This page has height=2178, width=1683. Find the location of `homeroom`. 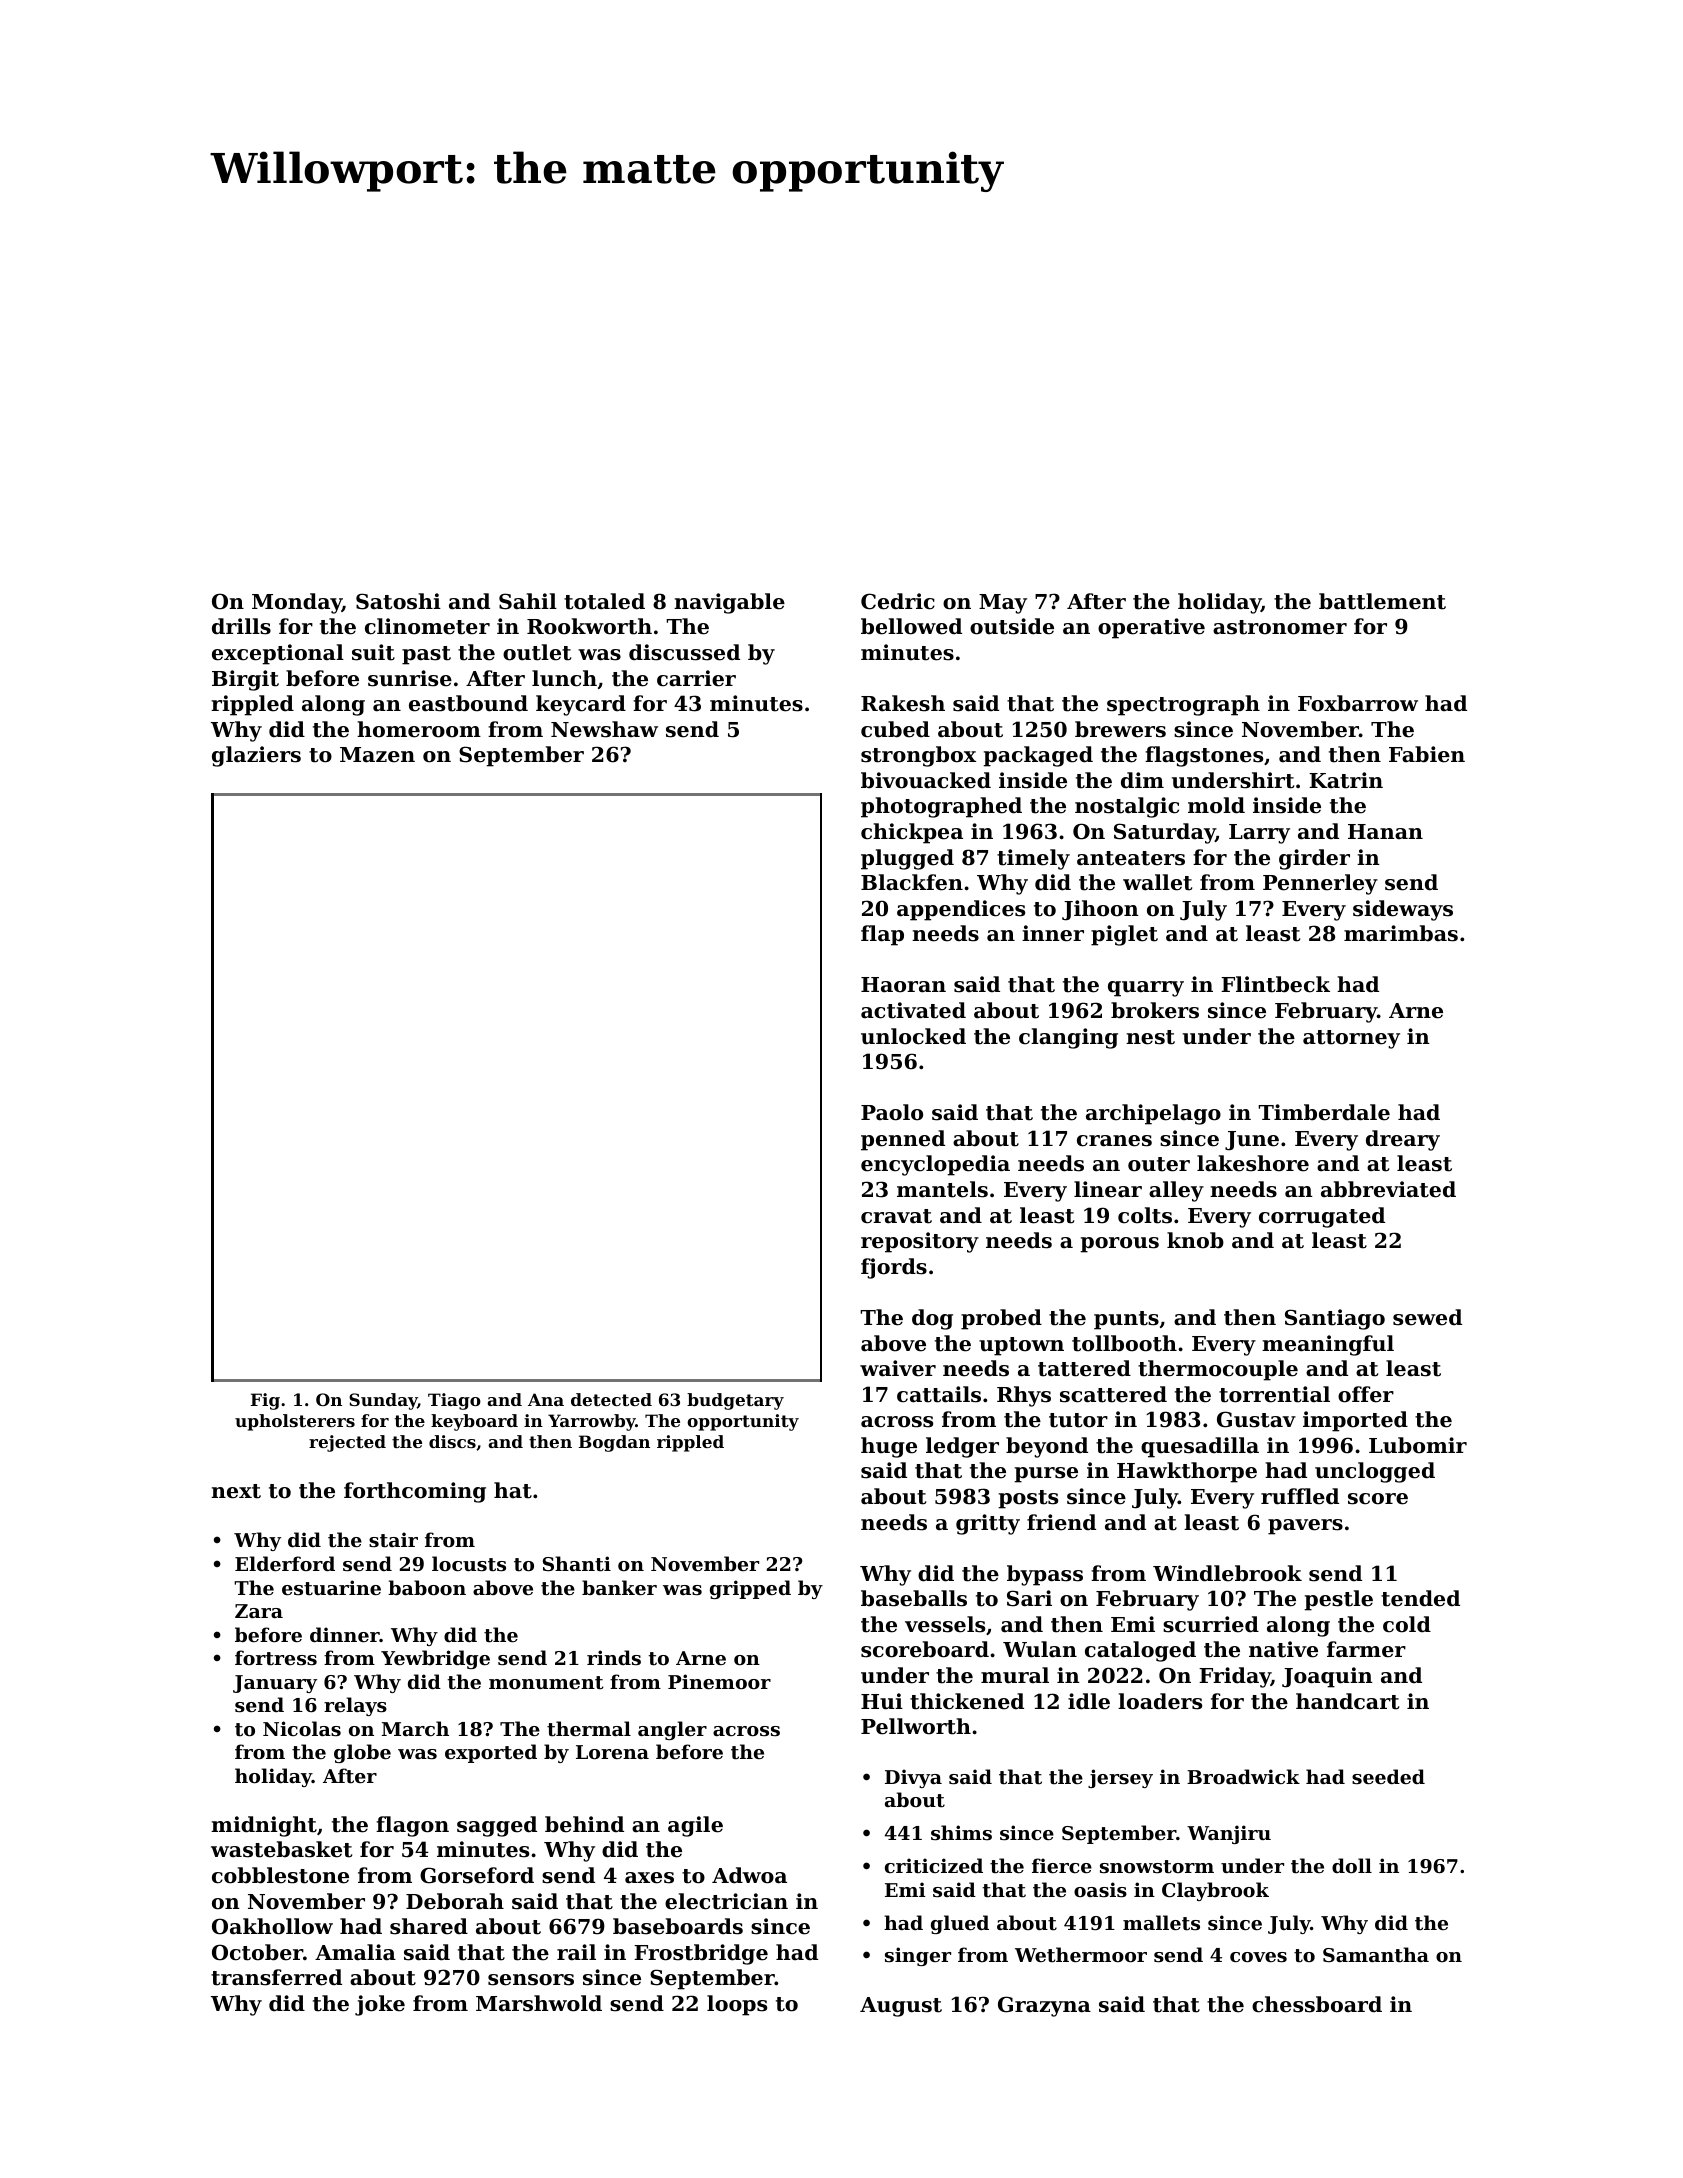

homeroom is located at coordinates (419, 729).
